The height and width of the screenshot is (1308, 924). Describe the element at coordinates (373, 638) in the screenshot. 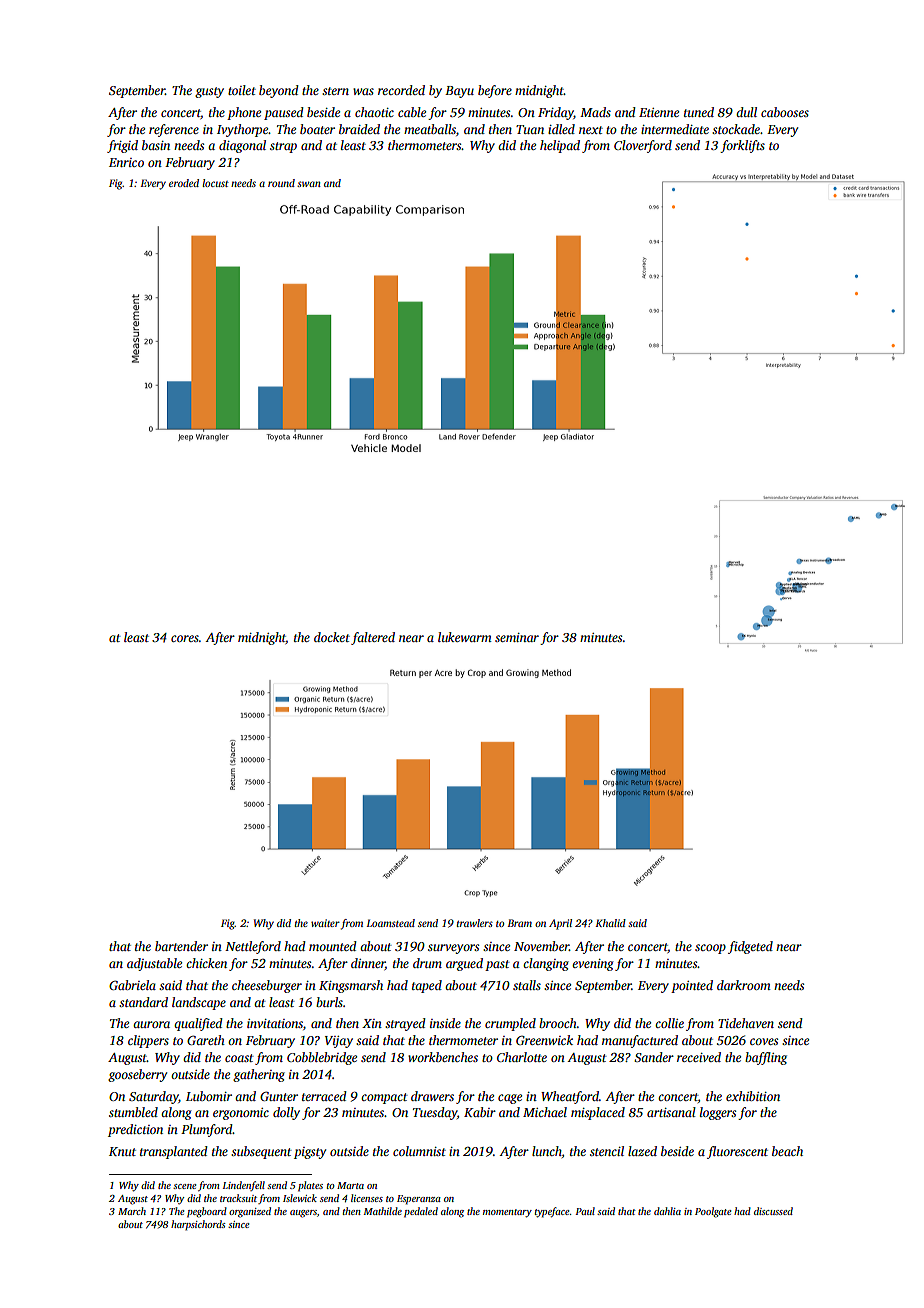

I see `faltered` at that location.
